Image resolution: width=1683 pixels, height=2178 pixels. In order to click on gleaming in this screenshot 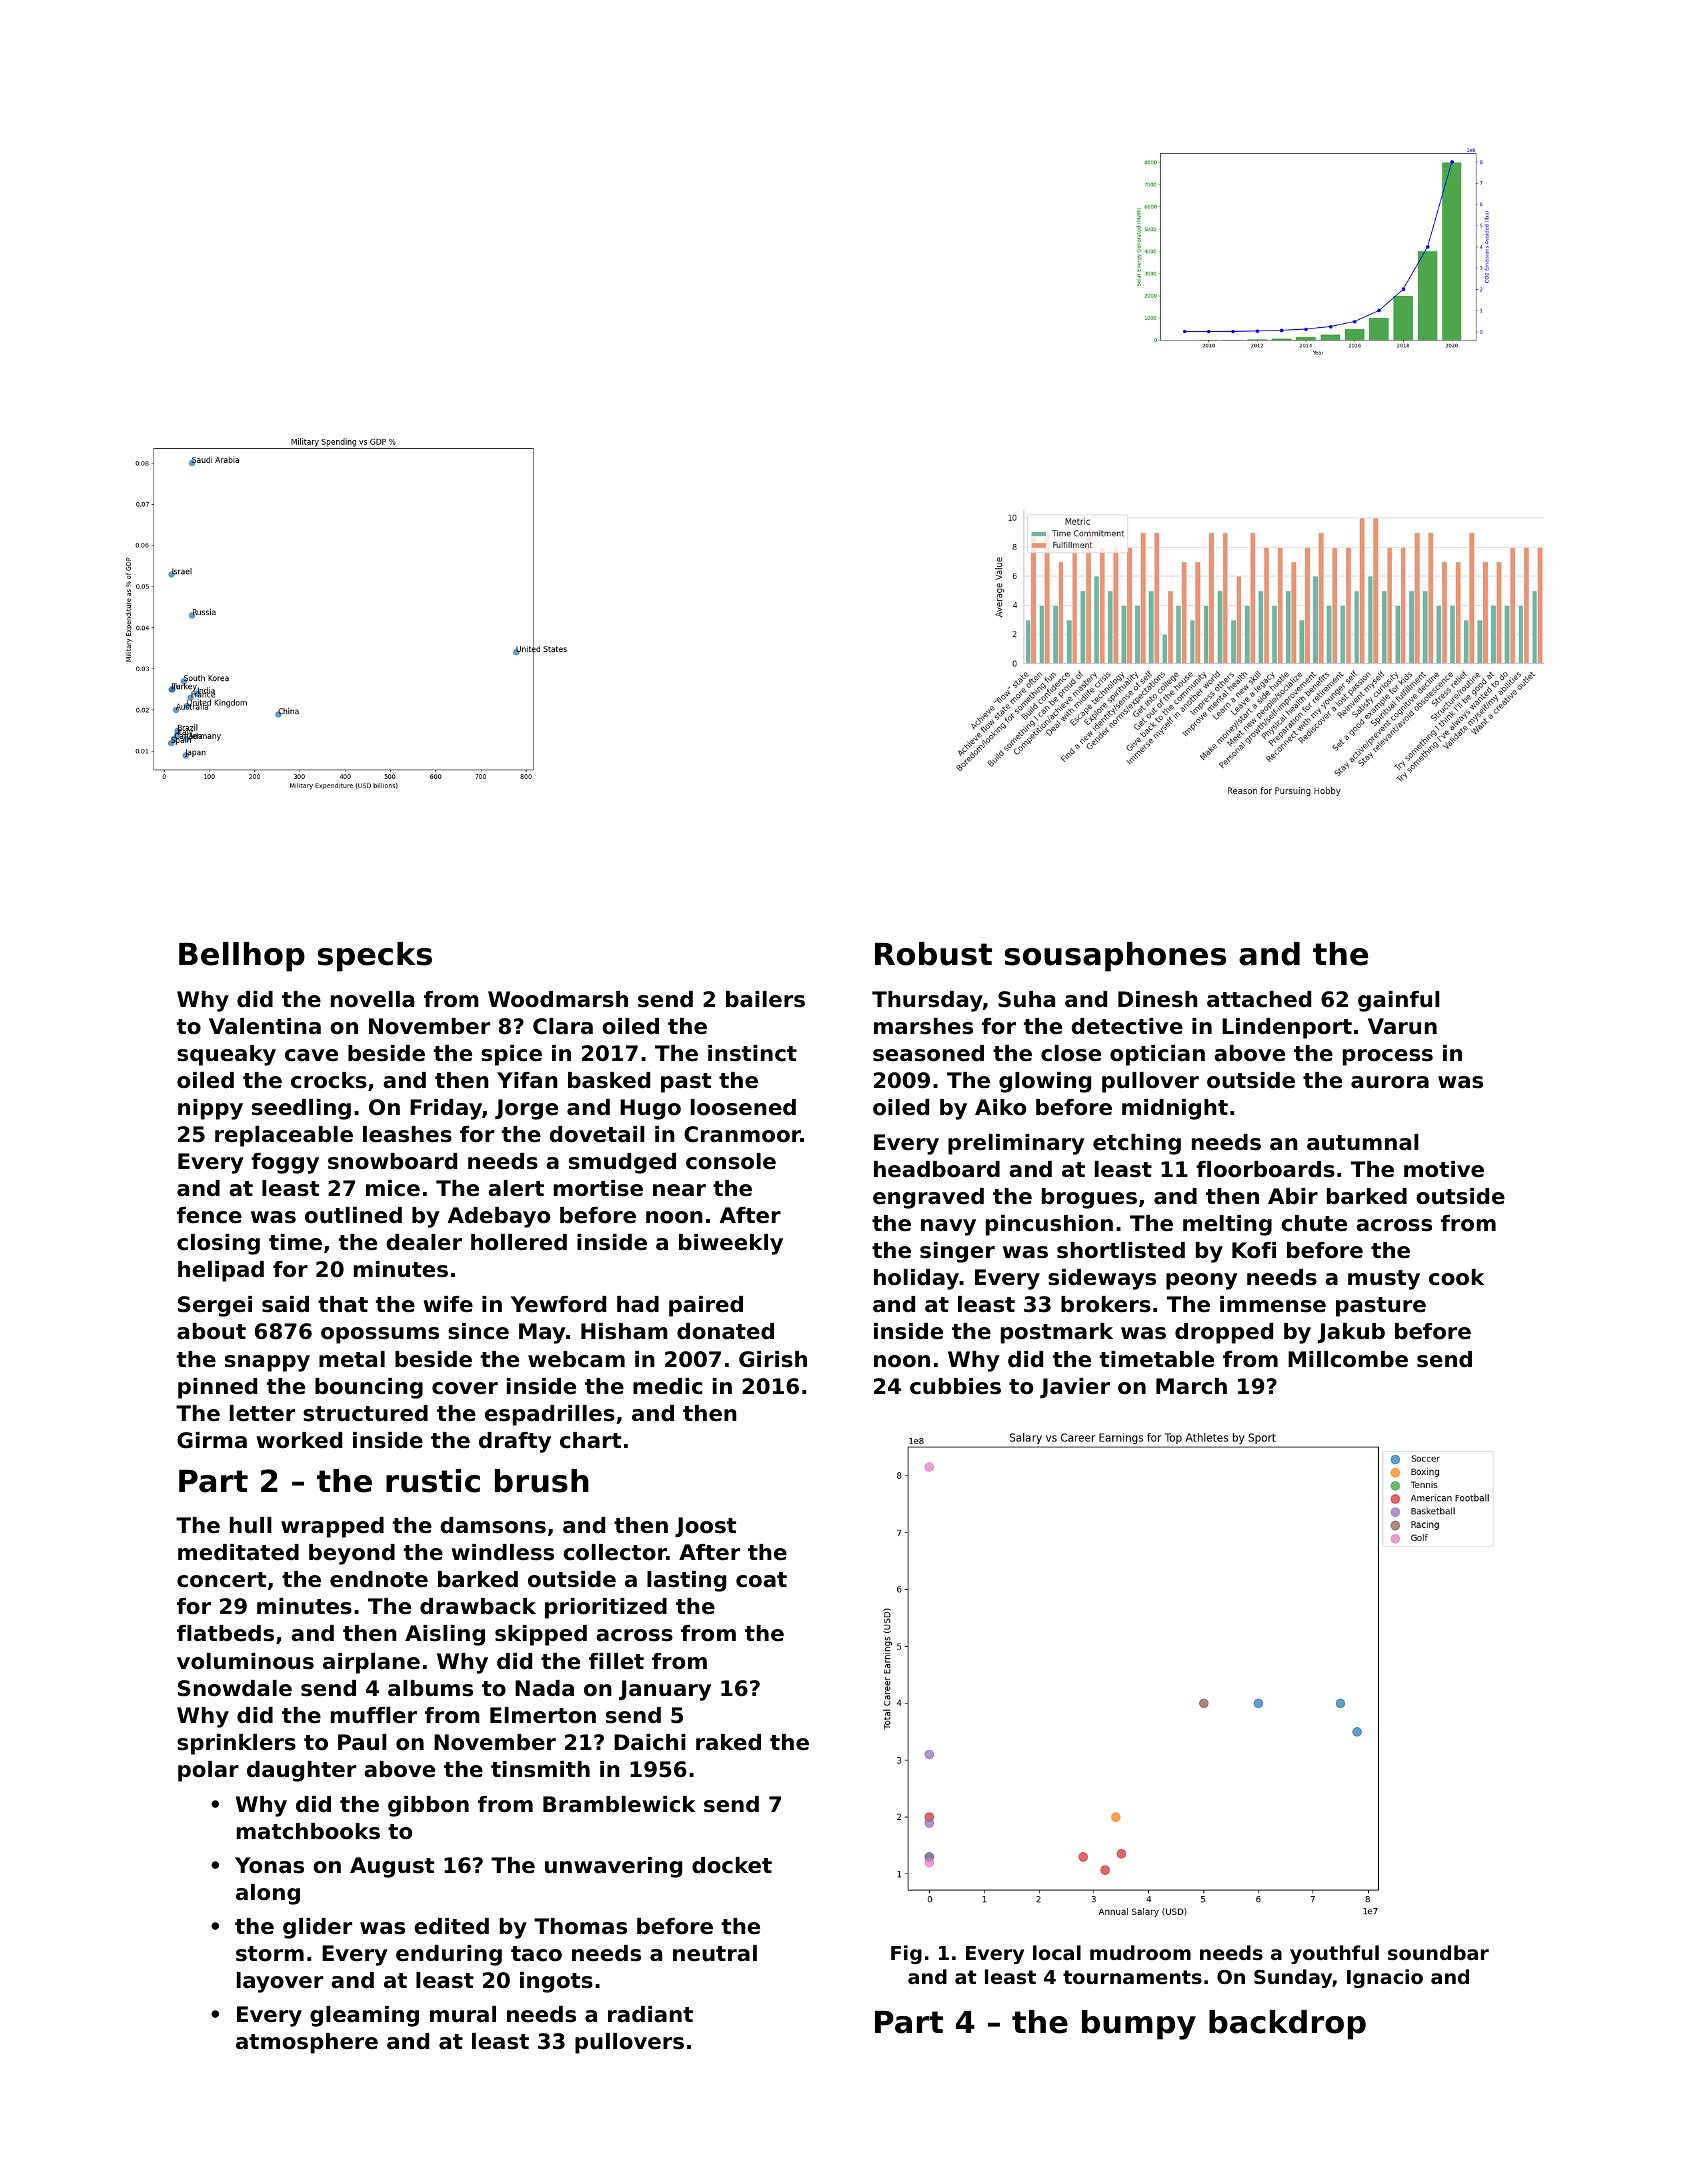, I will do `click(364, 2016)`.
